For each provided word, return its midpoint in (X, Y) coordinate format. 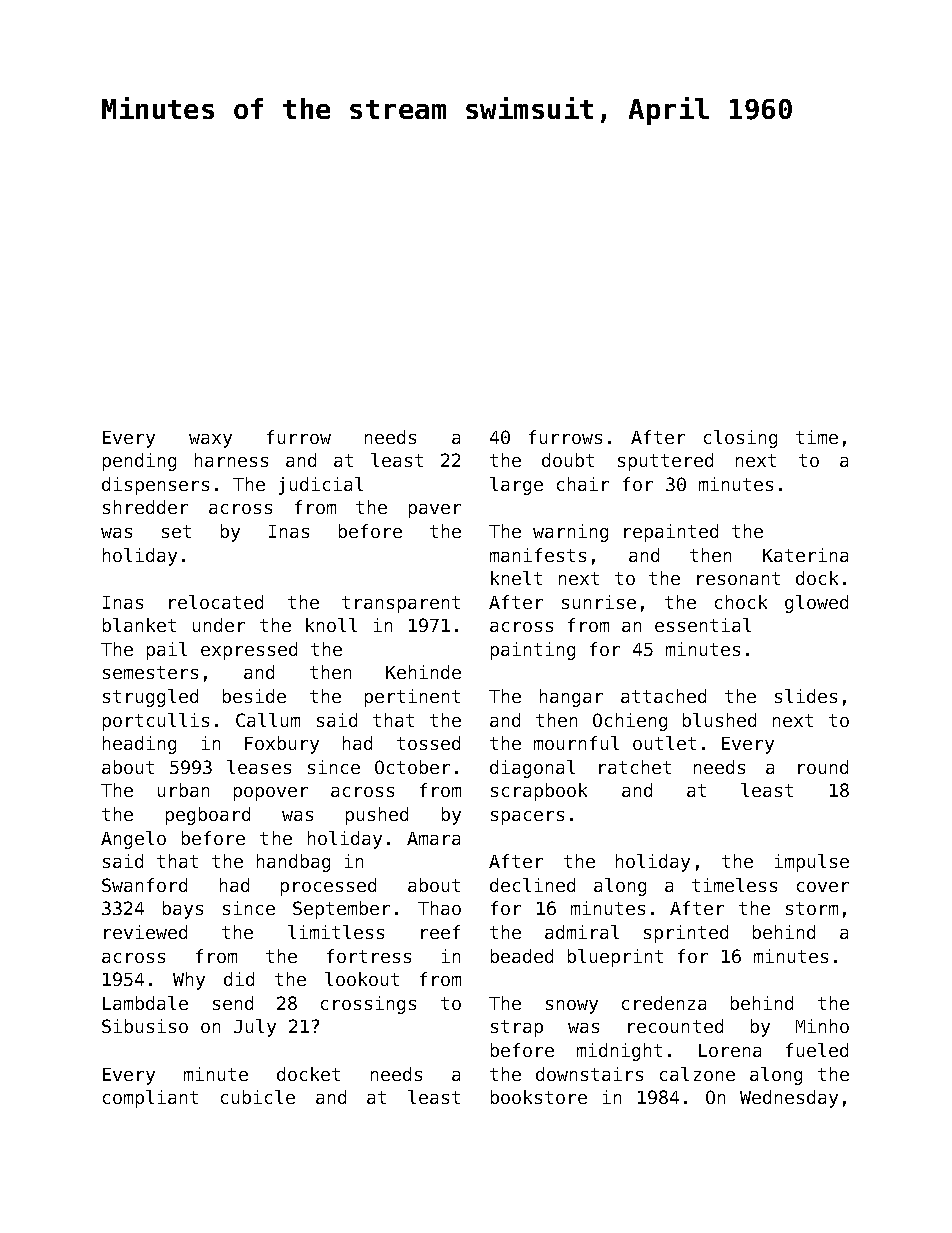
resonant (738, 578)
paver (435, 511)
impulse (812, 863)
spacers (527, 818)
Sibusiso (145, 1026)
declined (532, 885)
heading (139, 745)
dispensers (155, 486)
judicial (321, 486)
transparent (401, 604)
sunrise (599, 602)
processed (328, 887)
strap (517, 1028)
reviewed (145, 932)
